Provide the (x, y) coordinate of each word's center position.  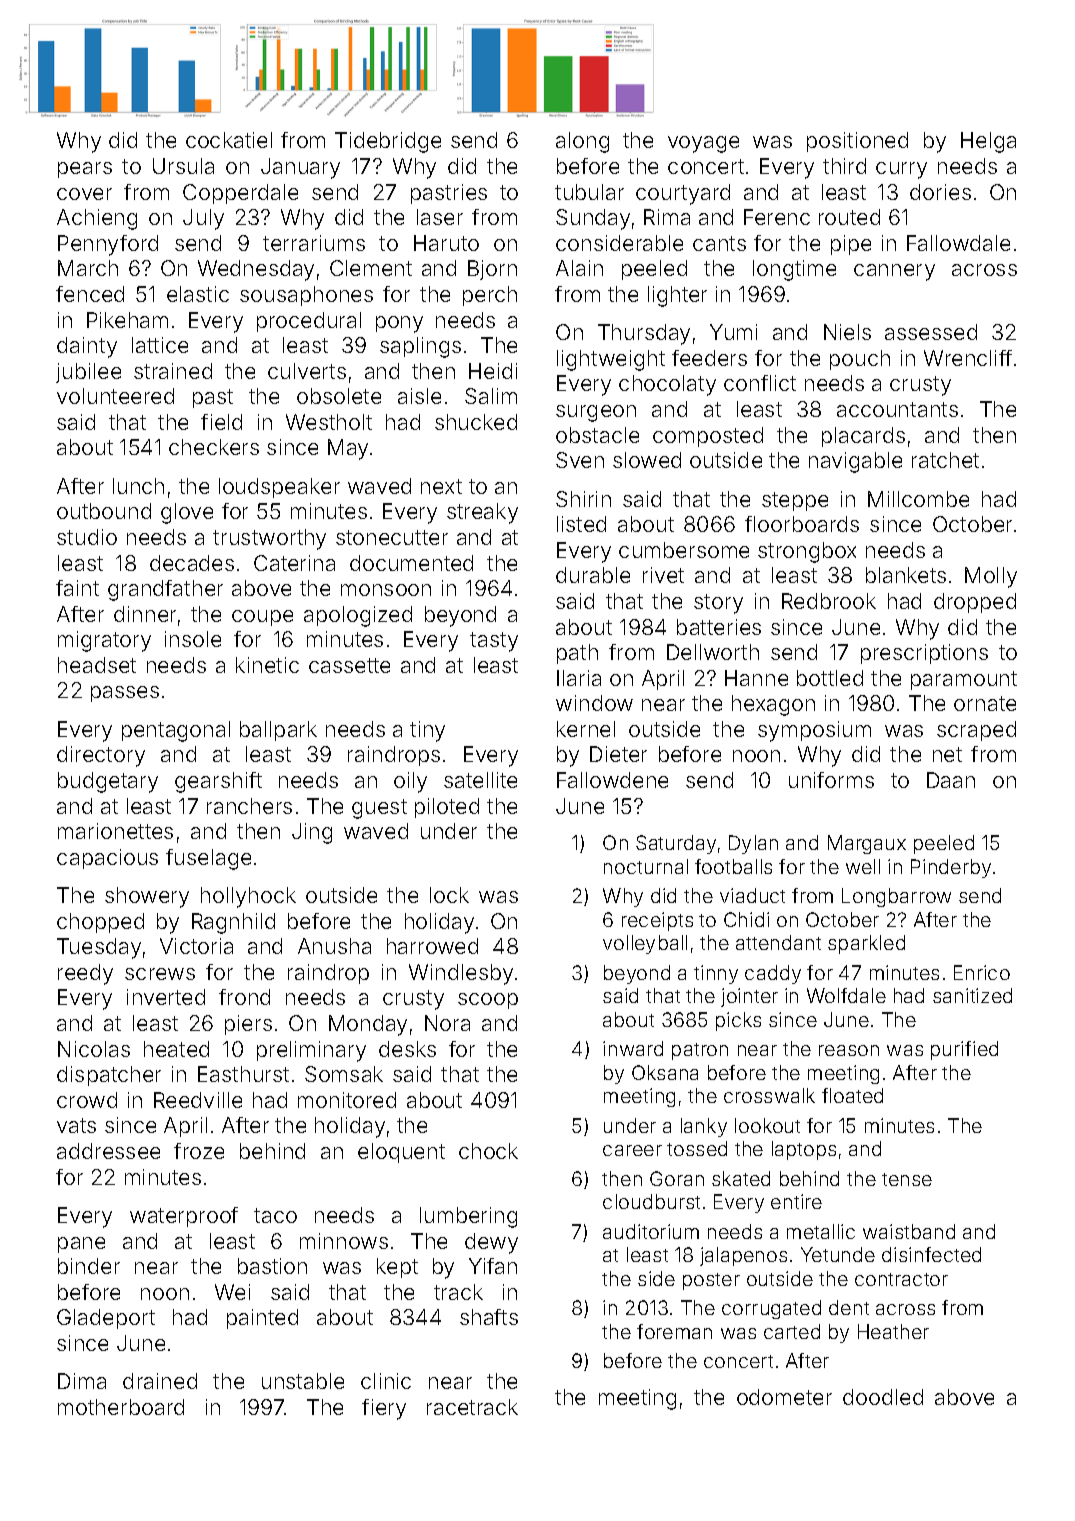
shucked (476, 422)
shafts (489, 1317)
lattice (160, 345)
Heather (893, 1331)
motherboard (121, 1407)
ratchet (945, 460)
